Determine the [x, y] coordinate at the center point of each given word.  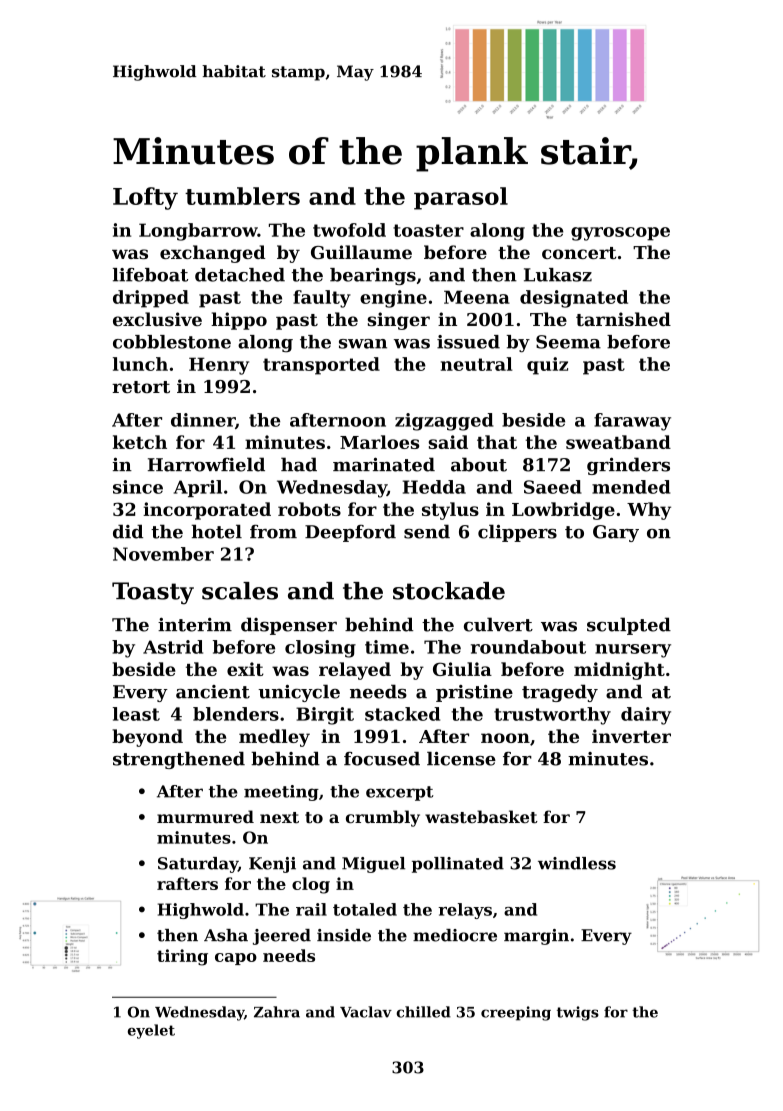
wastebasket [481, 816]
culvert [498, 624]
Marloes [379, 442]
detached [240, 275]
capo [236, 959]
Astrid [173, 647]
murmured [205, 816]
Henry [219, 366]
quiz [547, 366]
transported [321, 366]
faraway [632, 422]
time [387, 647]
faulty [322, 299]
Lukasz [558, 275]
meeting [281, 793]
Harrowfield [206, 464]
